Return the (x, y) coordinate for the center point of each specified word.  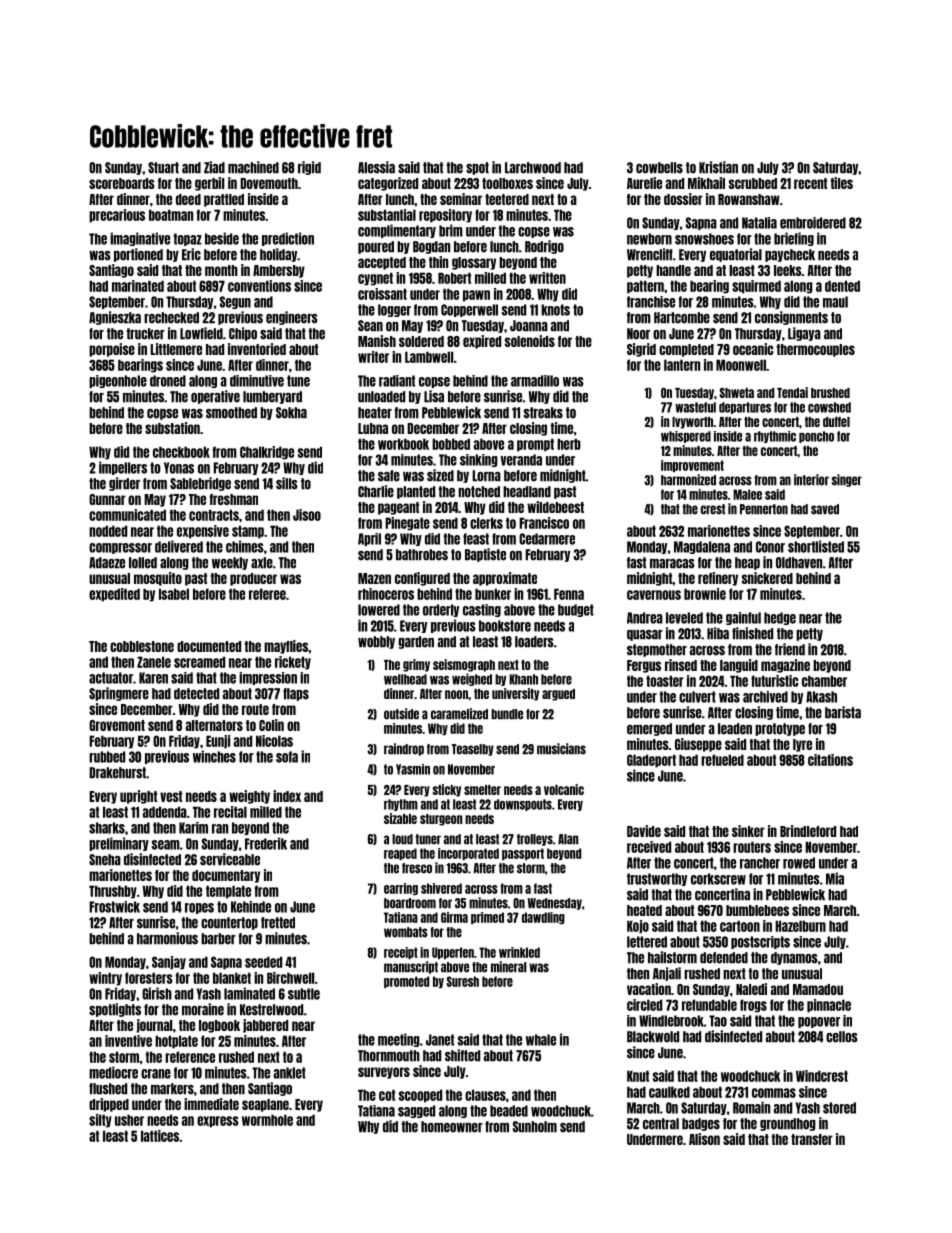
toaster (665, 681)
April (369, 539)
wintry (105, 979)
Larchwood (533, 168)
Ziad (214, 167)
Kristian (718, 167)
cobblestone (142, 646)
